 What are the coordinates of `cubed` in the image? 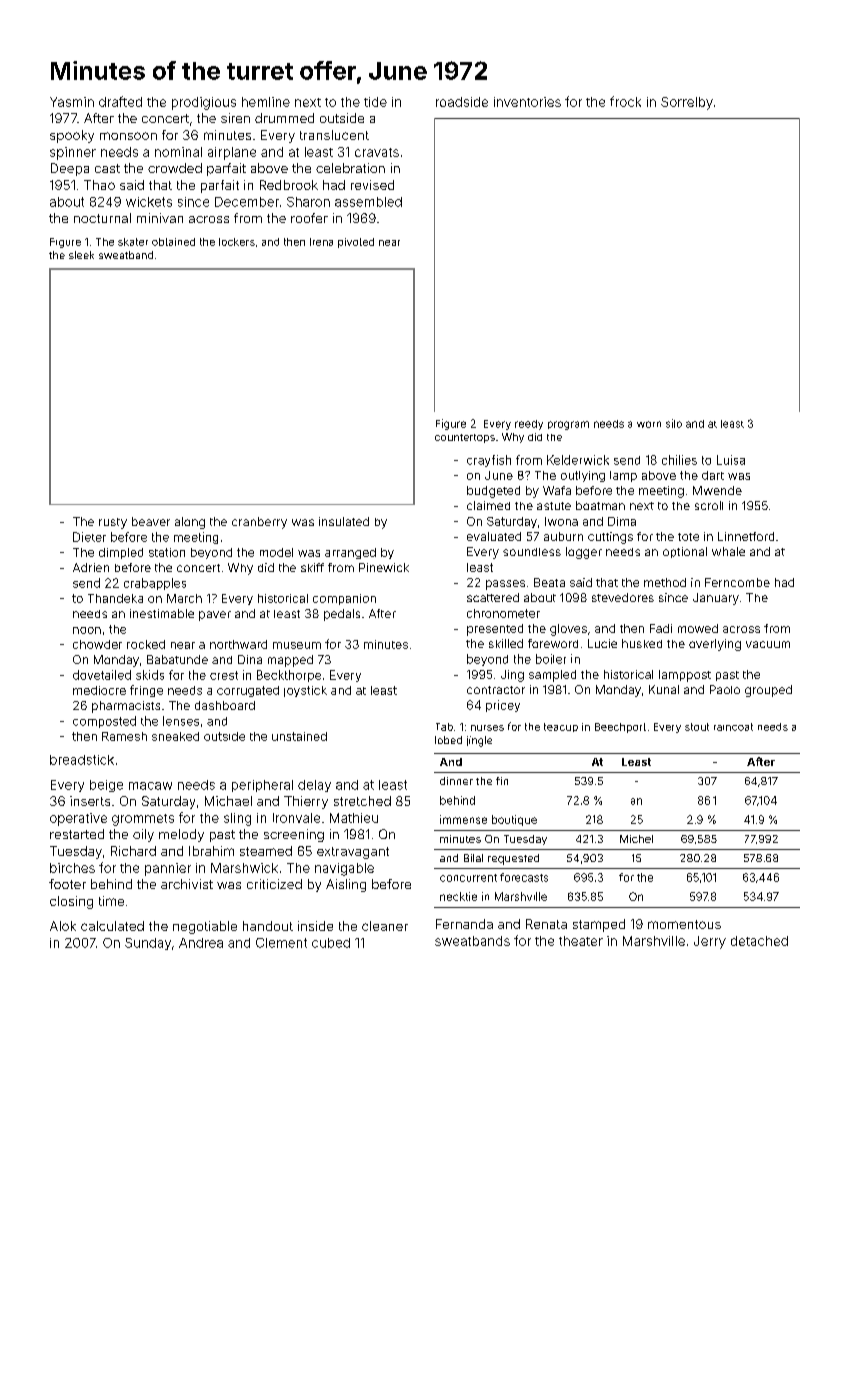 It's located at (331, 943).
